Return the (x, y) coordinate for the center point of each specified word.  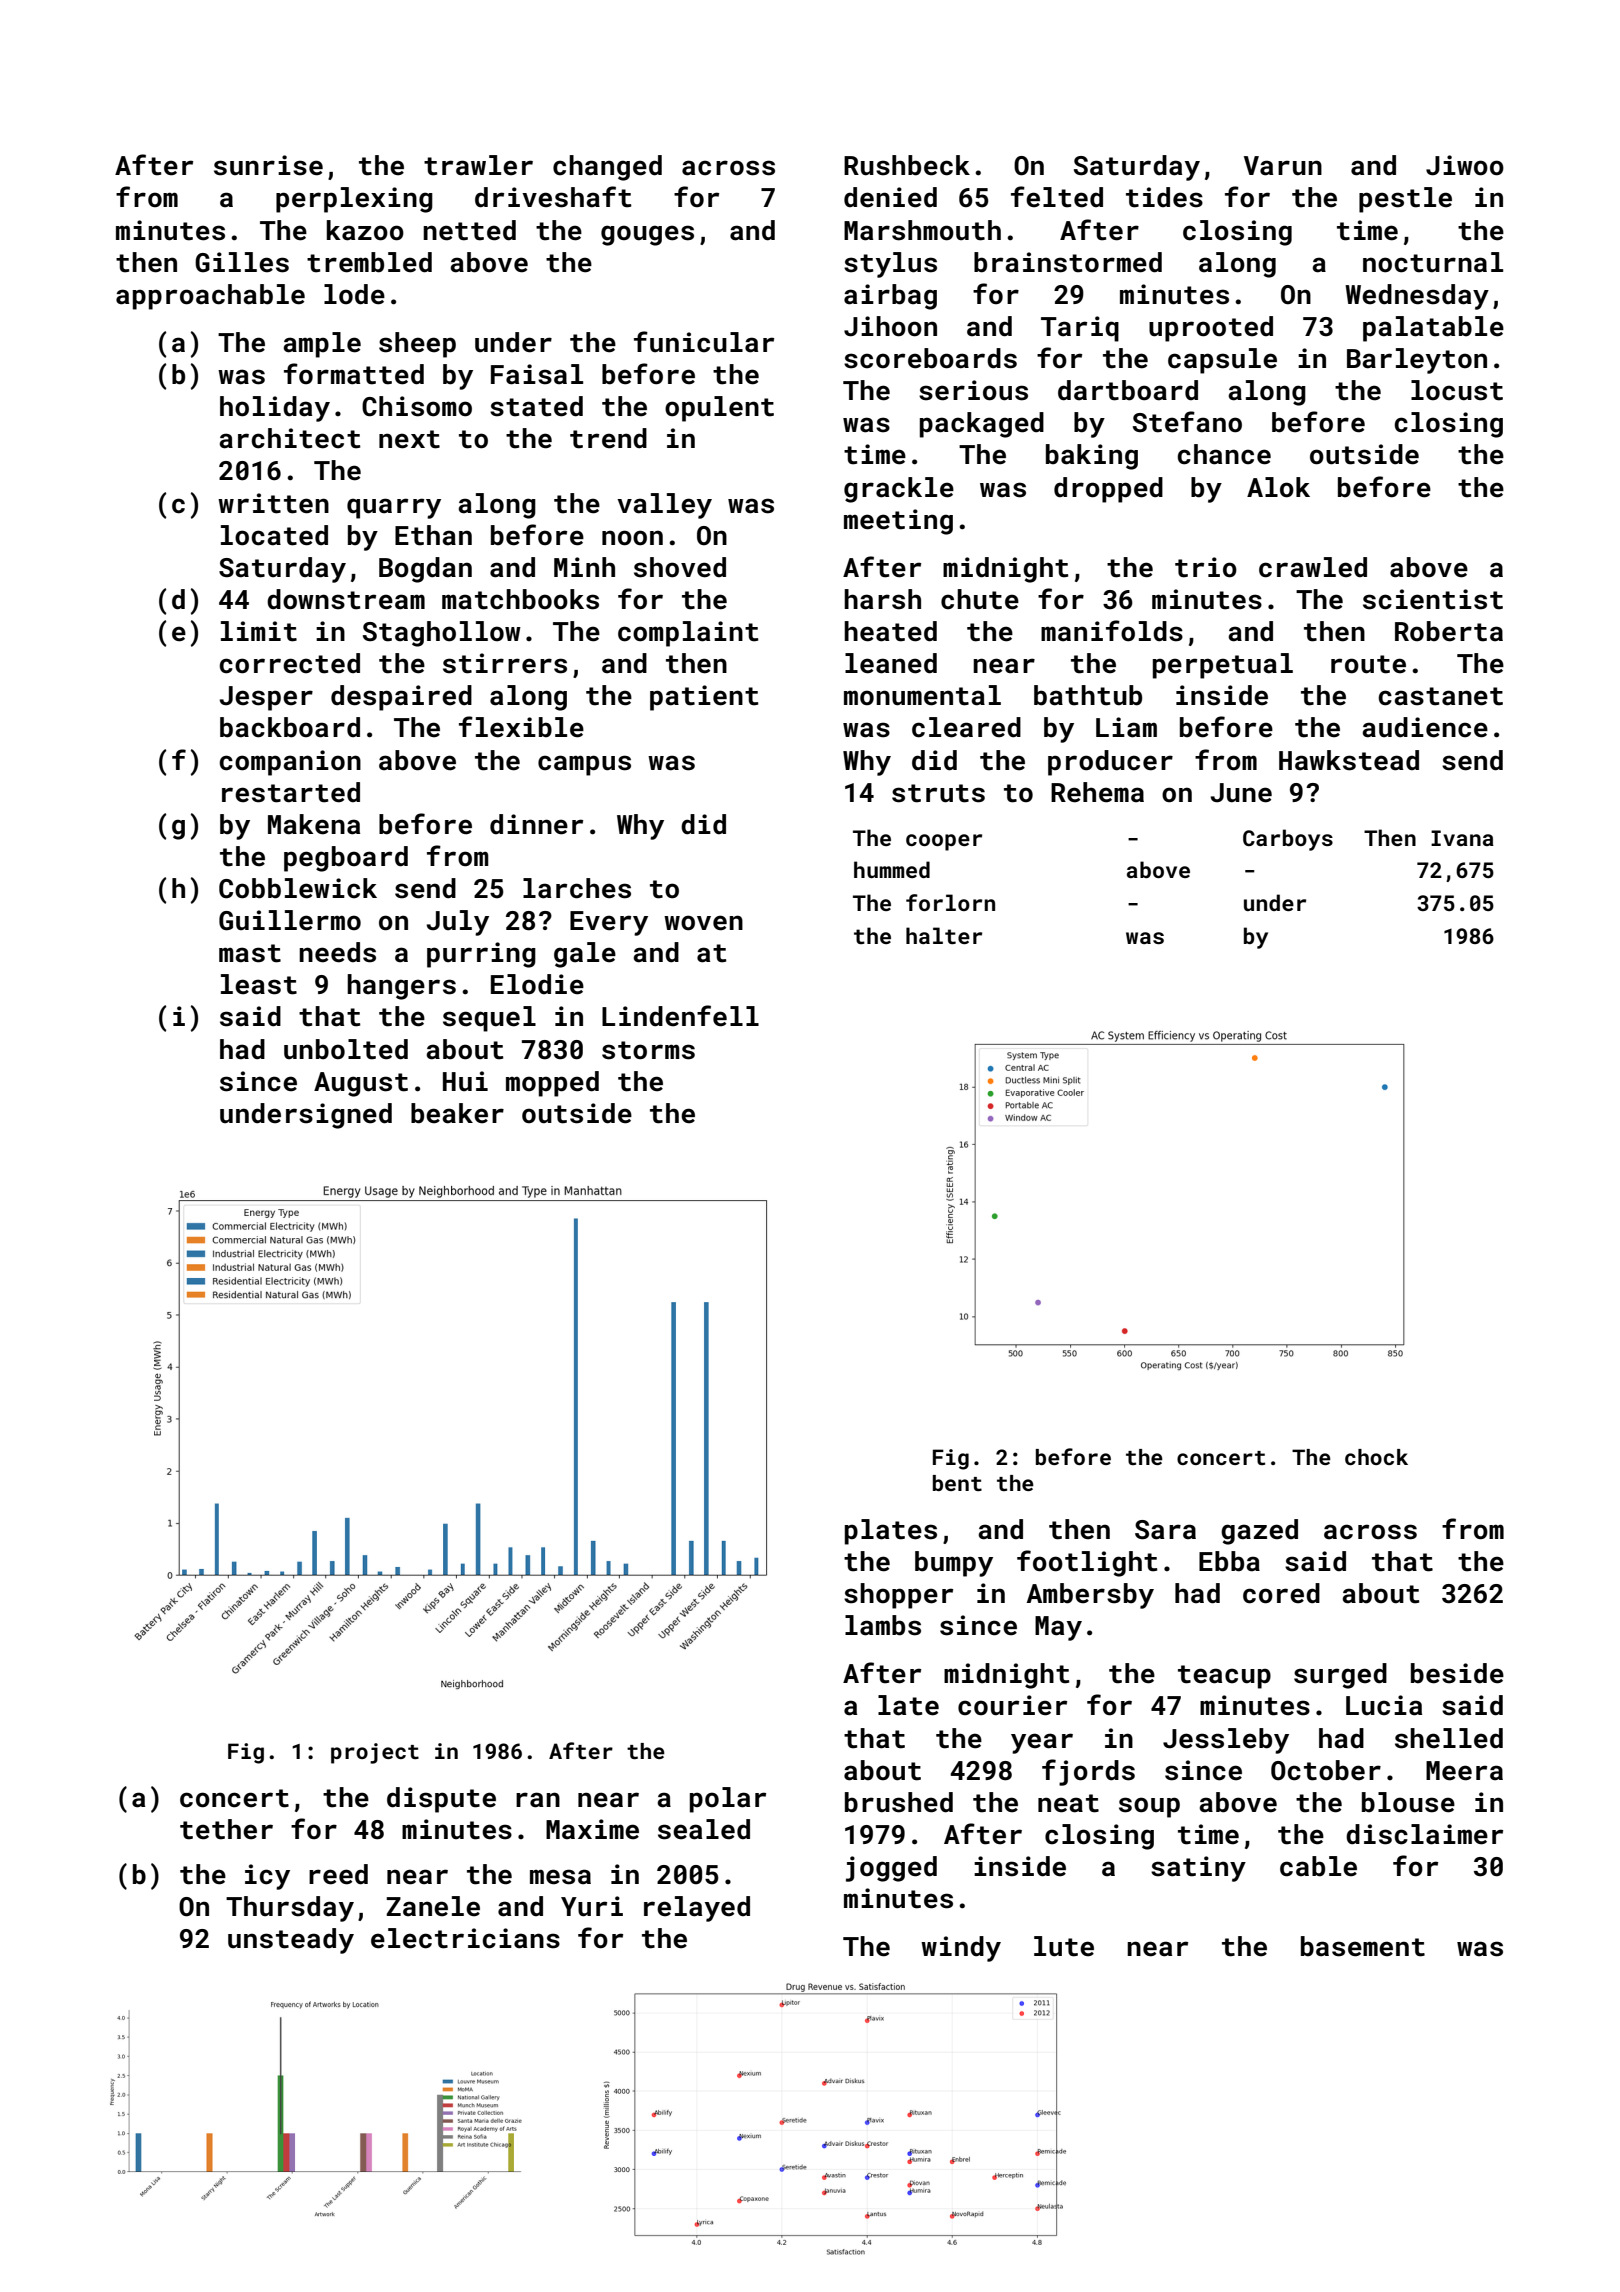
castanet (1441, 696)
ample (322, 345)
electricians (465, 1938)
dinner (536, 824)
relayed (697, 1909)
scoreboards (930, 358)
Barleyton (1417, 361)
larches (577, 888)
